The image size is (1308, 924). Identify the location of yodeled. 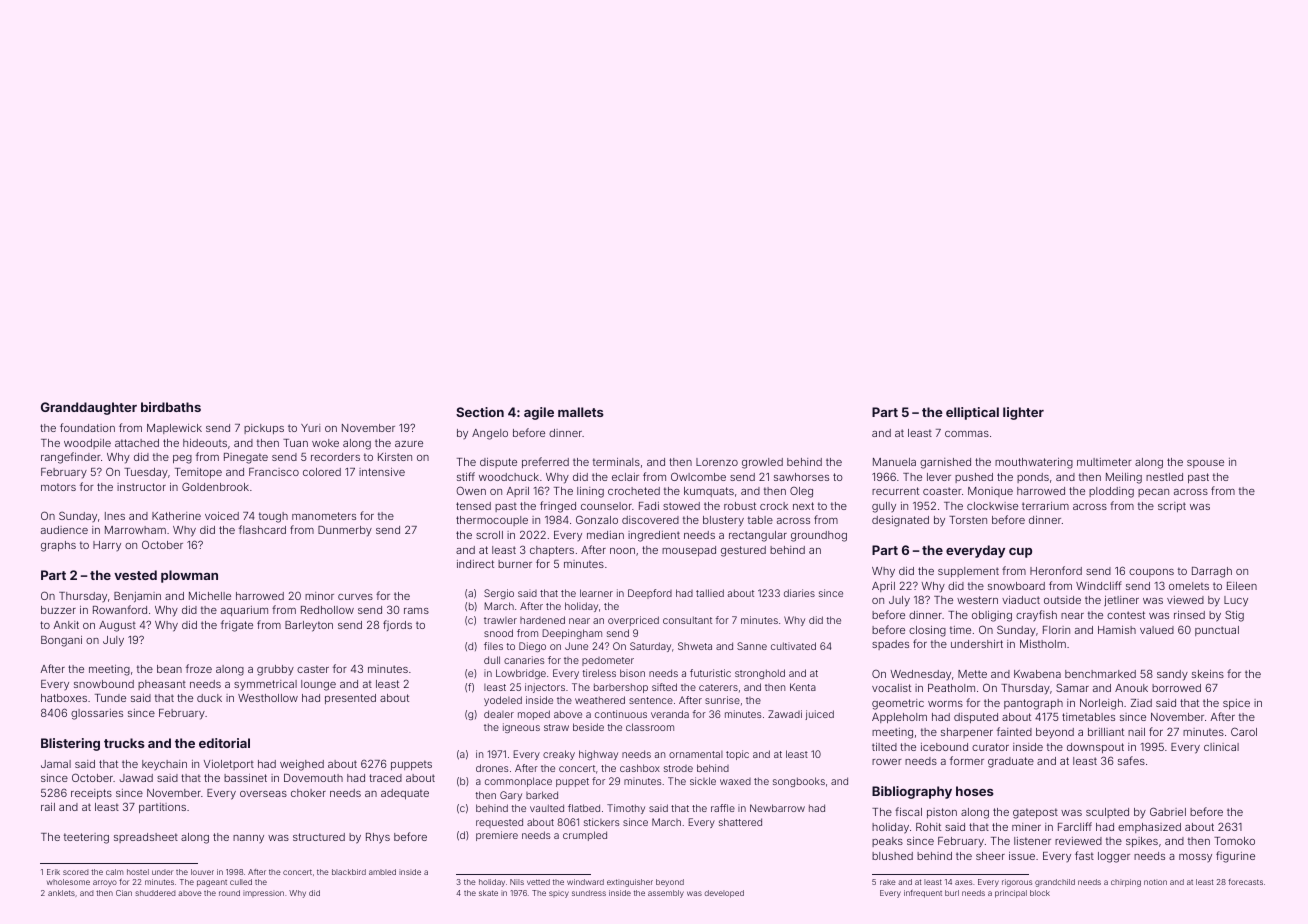
(503, 701).
